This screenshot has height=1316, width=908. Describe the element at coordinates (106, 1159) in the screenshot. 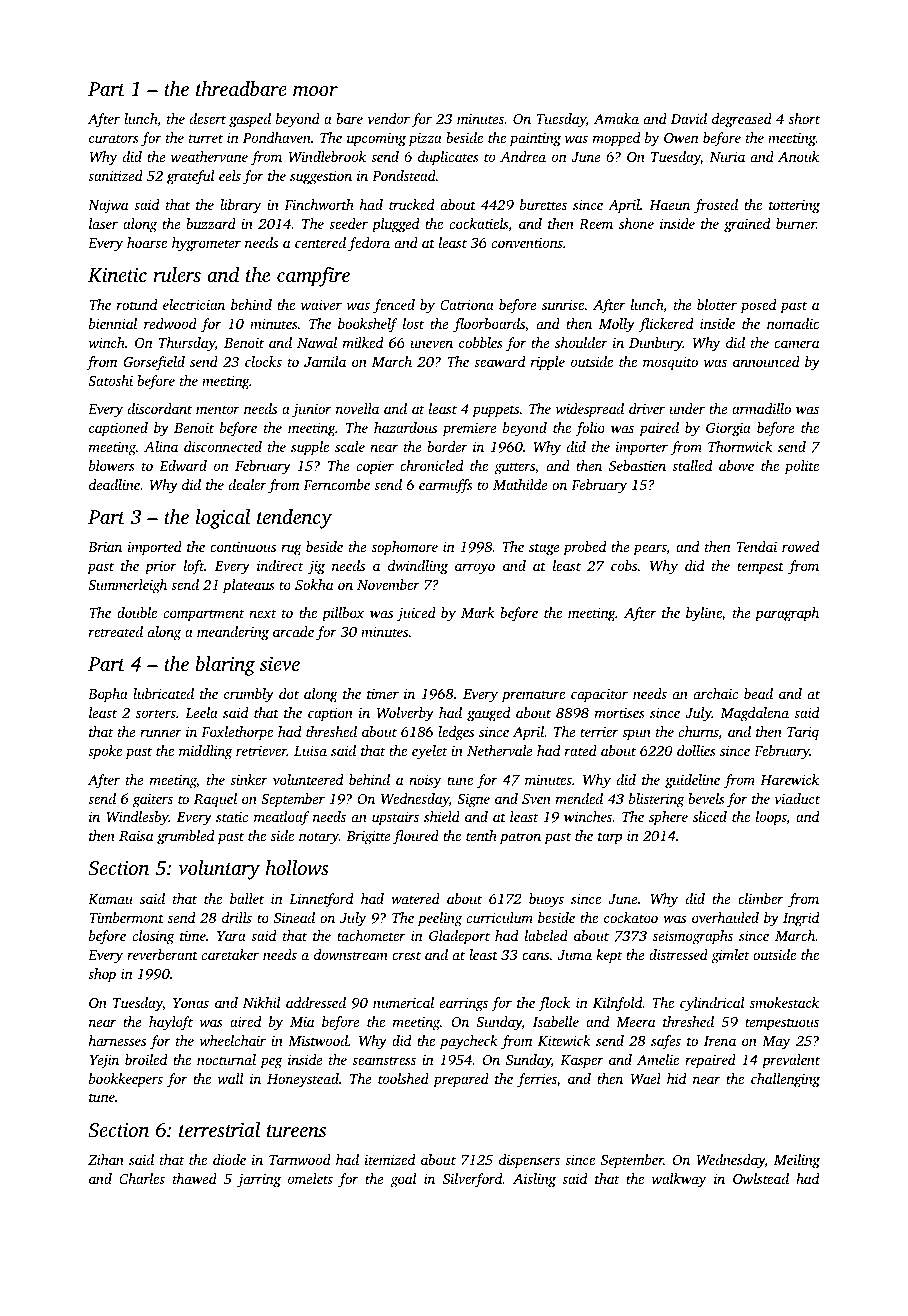

I see `Zihan` at that location.
